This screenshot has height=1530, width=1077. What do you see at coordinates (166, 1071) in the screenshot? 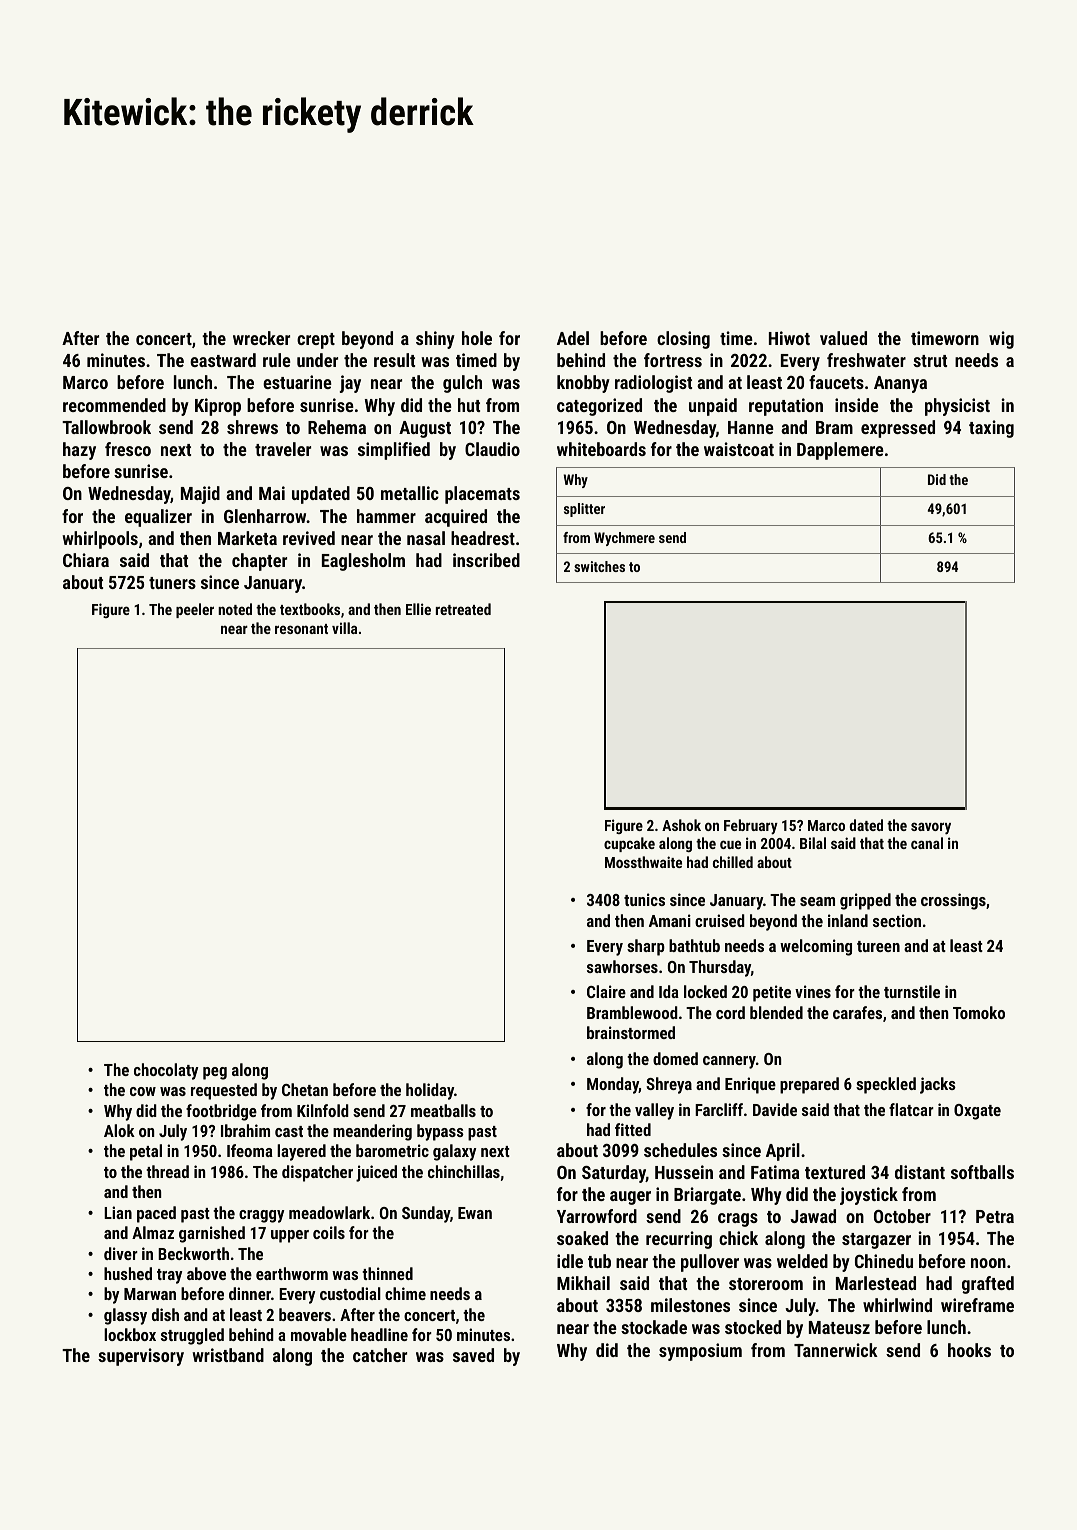
I see `chocolaty` at bounding box center [166, 1071].
